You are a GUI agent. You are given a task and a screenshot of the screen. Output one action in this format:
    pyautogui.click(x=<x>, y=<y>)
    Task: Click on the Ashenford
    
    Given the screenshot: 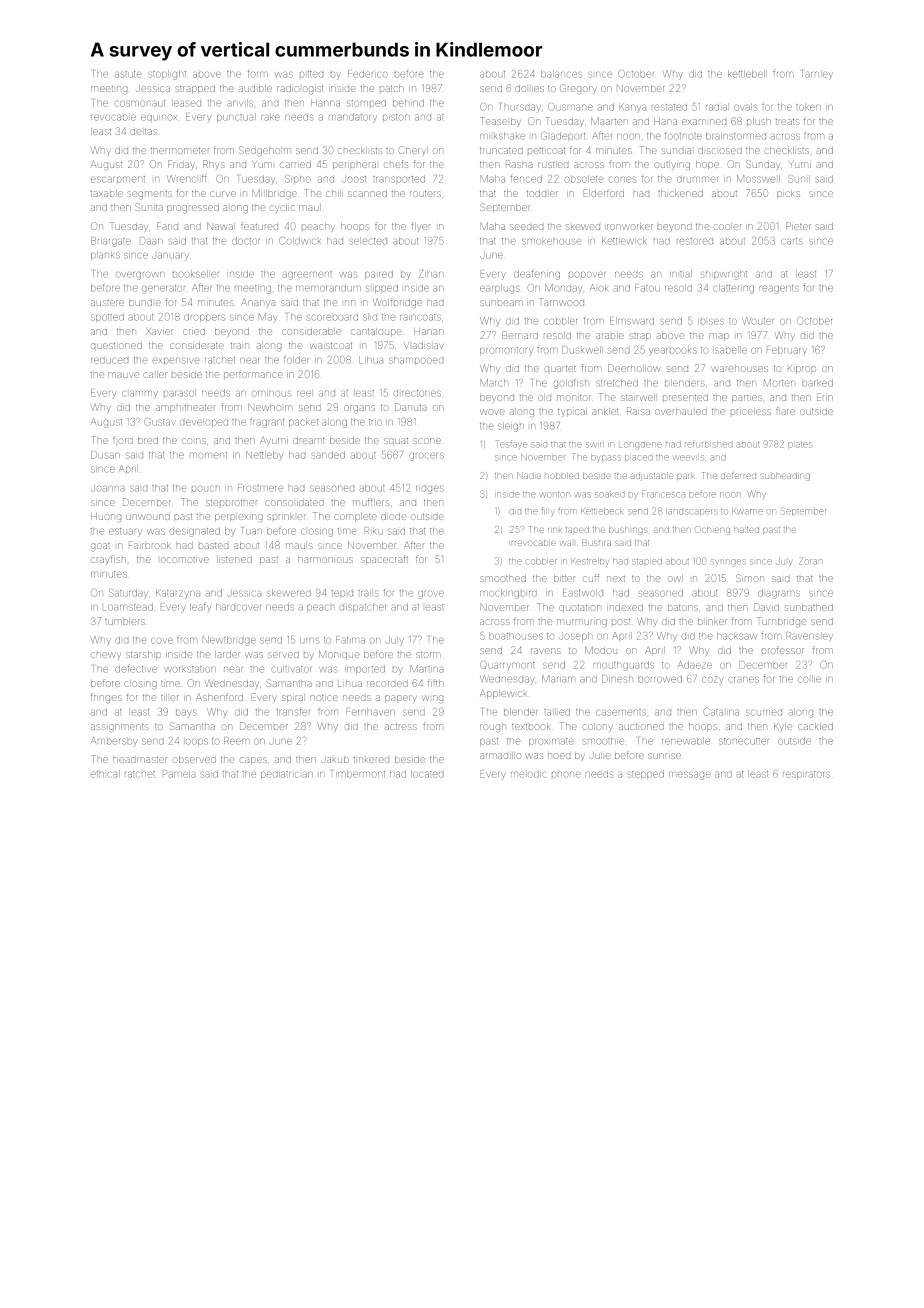 What is the action you would take?
    pyautogui.click(x=219, y=697)
